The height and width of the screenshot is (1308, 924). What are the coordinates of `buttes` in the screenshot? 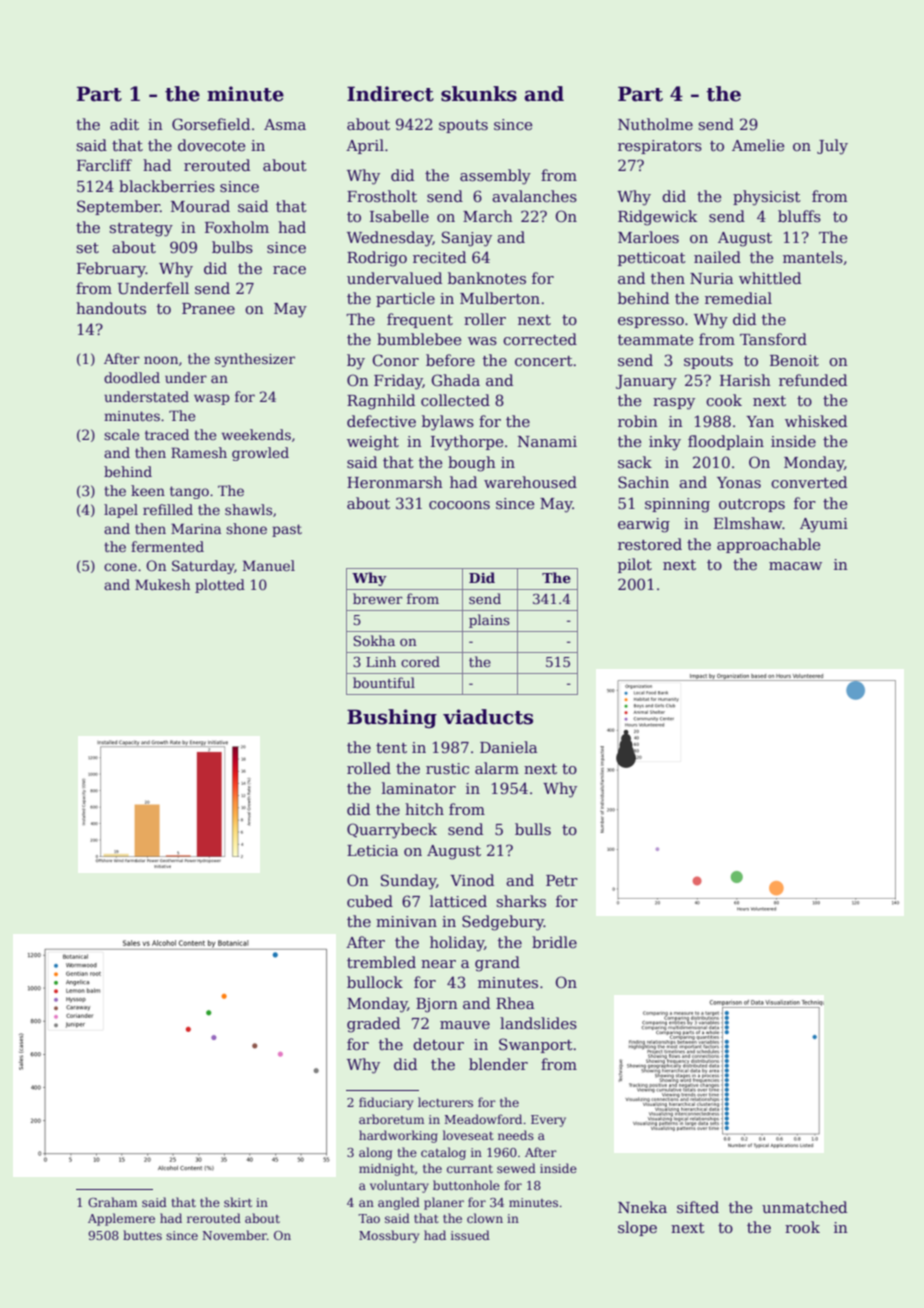 It's located at (142, 1235).
